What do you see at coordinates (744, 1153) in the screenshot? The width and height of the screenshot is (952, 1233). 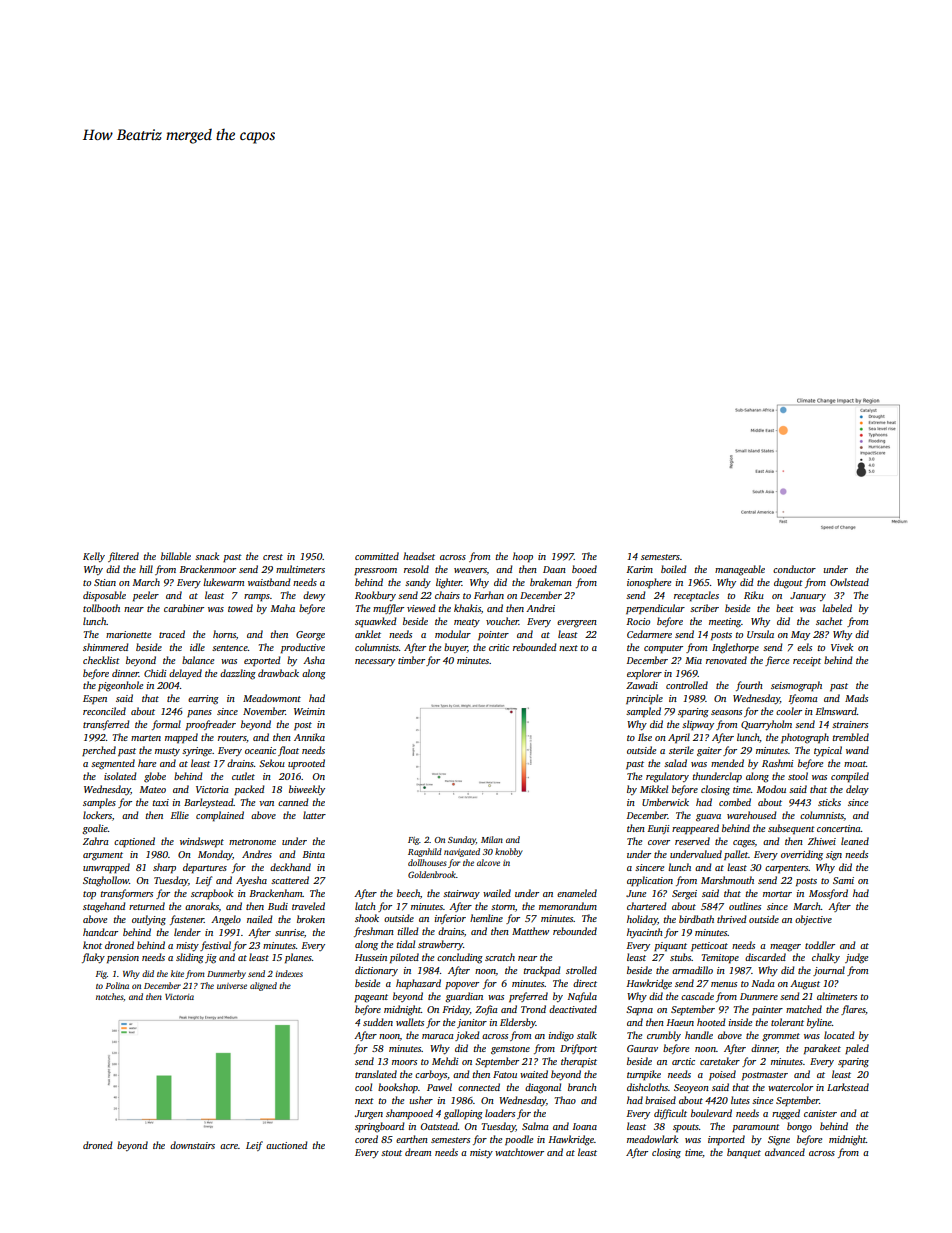 I see `banquet` at bounding box center [744, 1153].
